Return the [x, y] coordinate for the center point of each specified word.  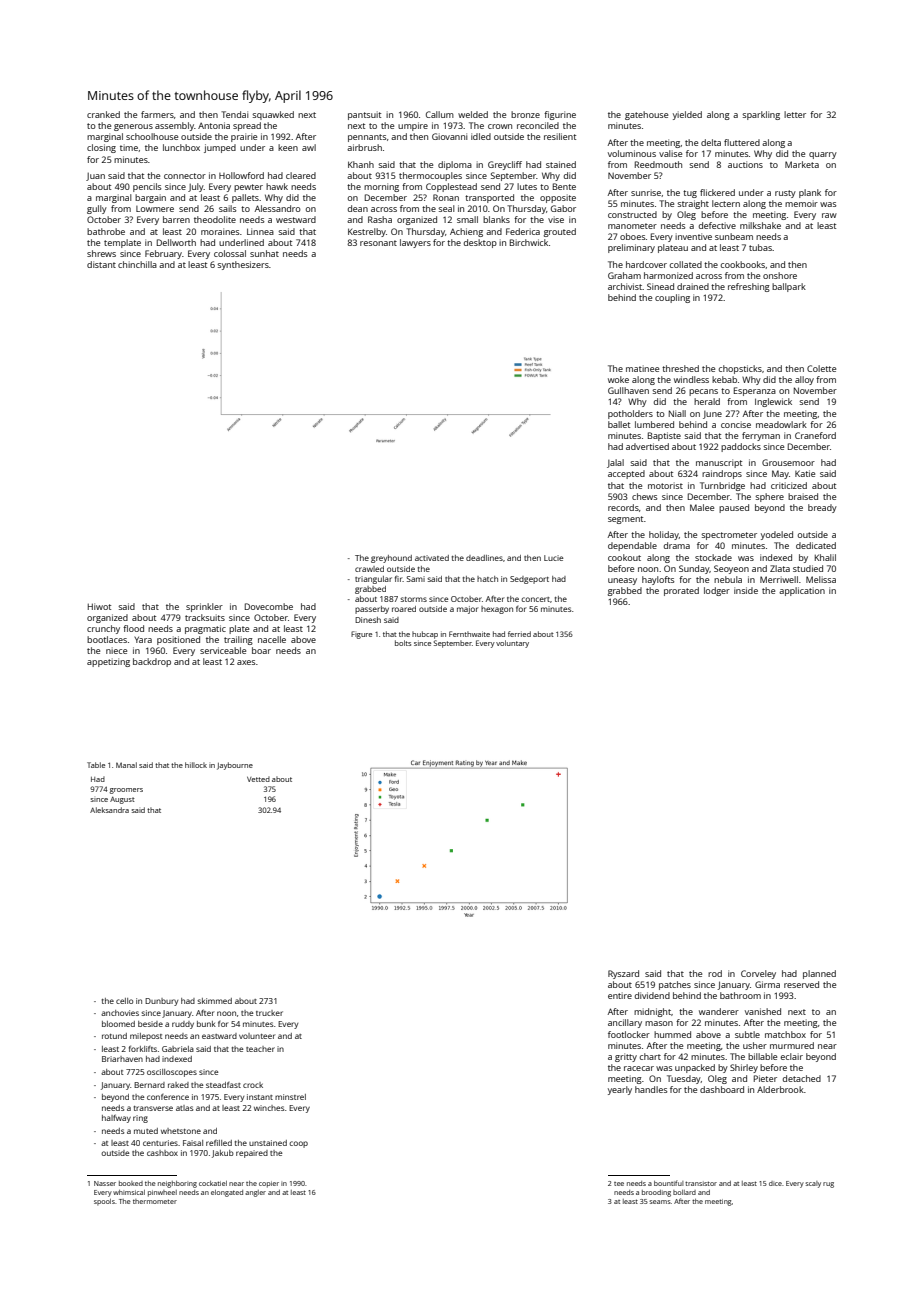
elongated [227, 1193]
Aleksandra [109, 810]
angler [255, 1193]
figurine [560, 115]
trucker [269, 1013]
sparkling [761, 115]
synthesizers [243, 265]
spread [247, 126]
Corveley [758, 974]
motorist [665, 485]
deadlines [484, 558]
